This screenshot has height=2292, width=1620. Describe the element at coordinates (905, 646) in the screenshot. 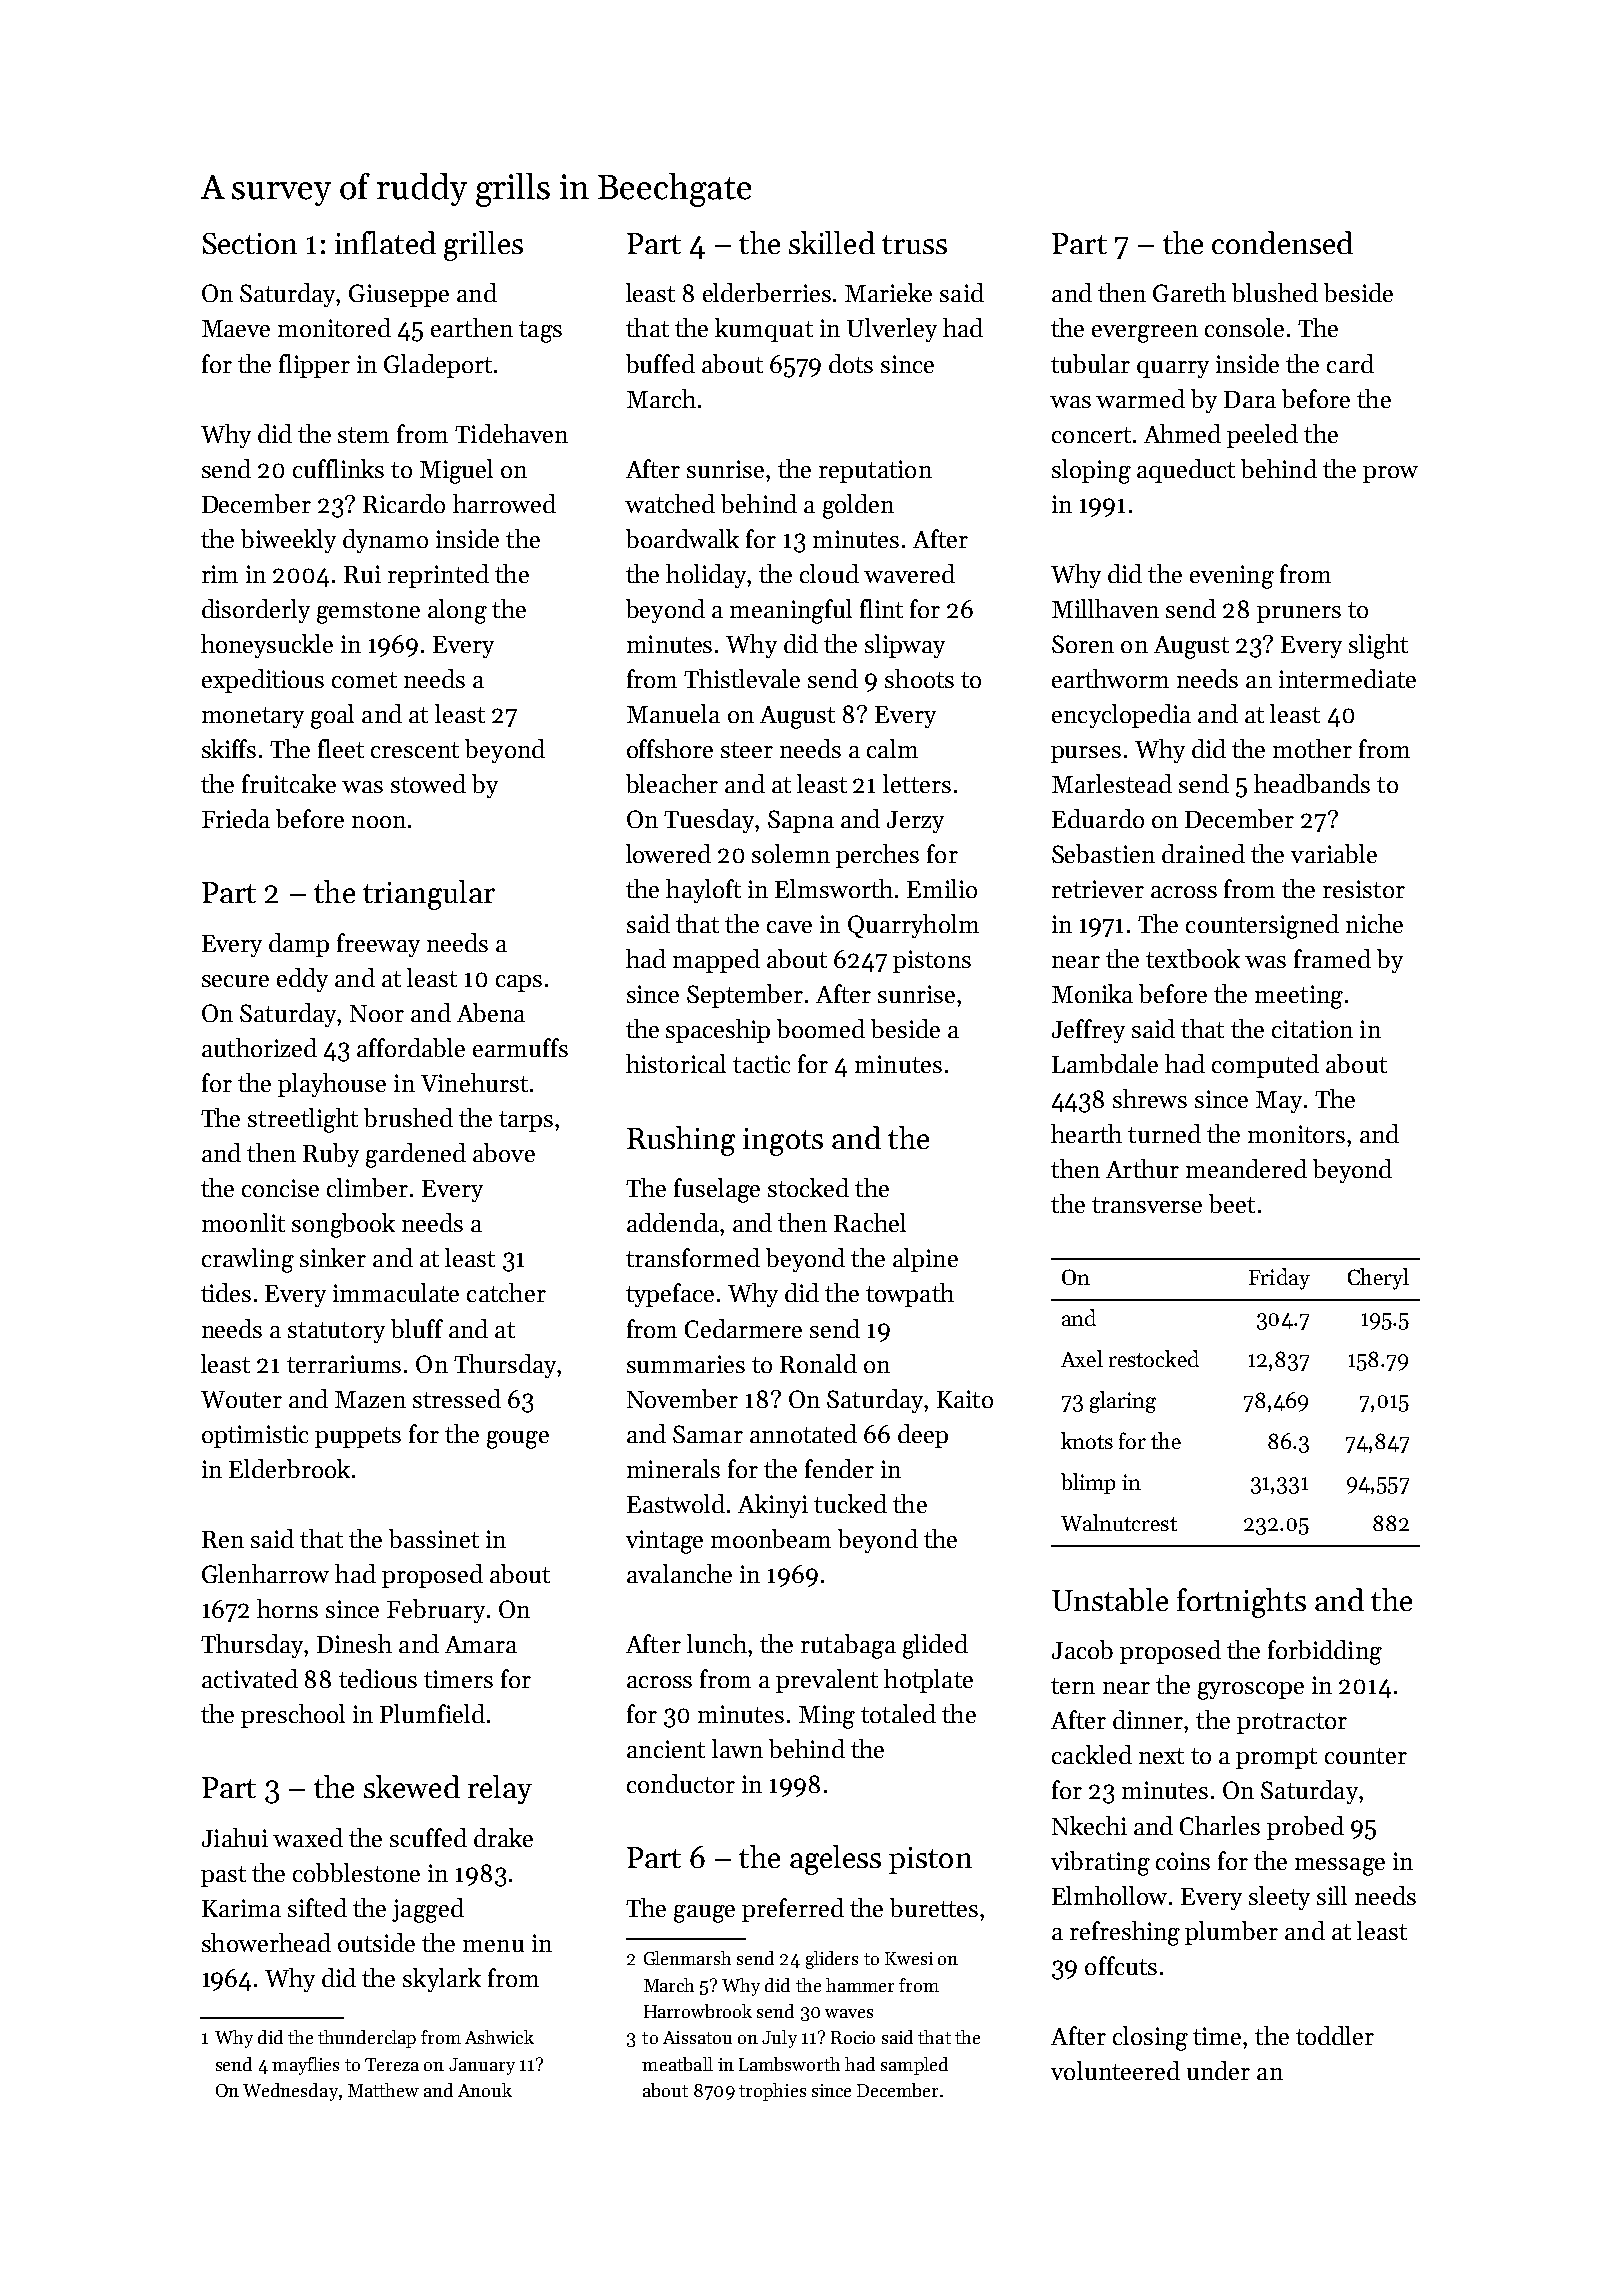

I see `slipway` at that location.
